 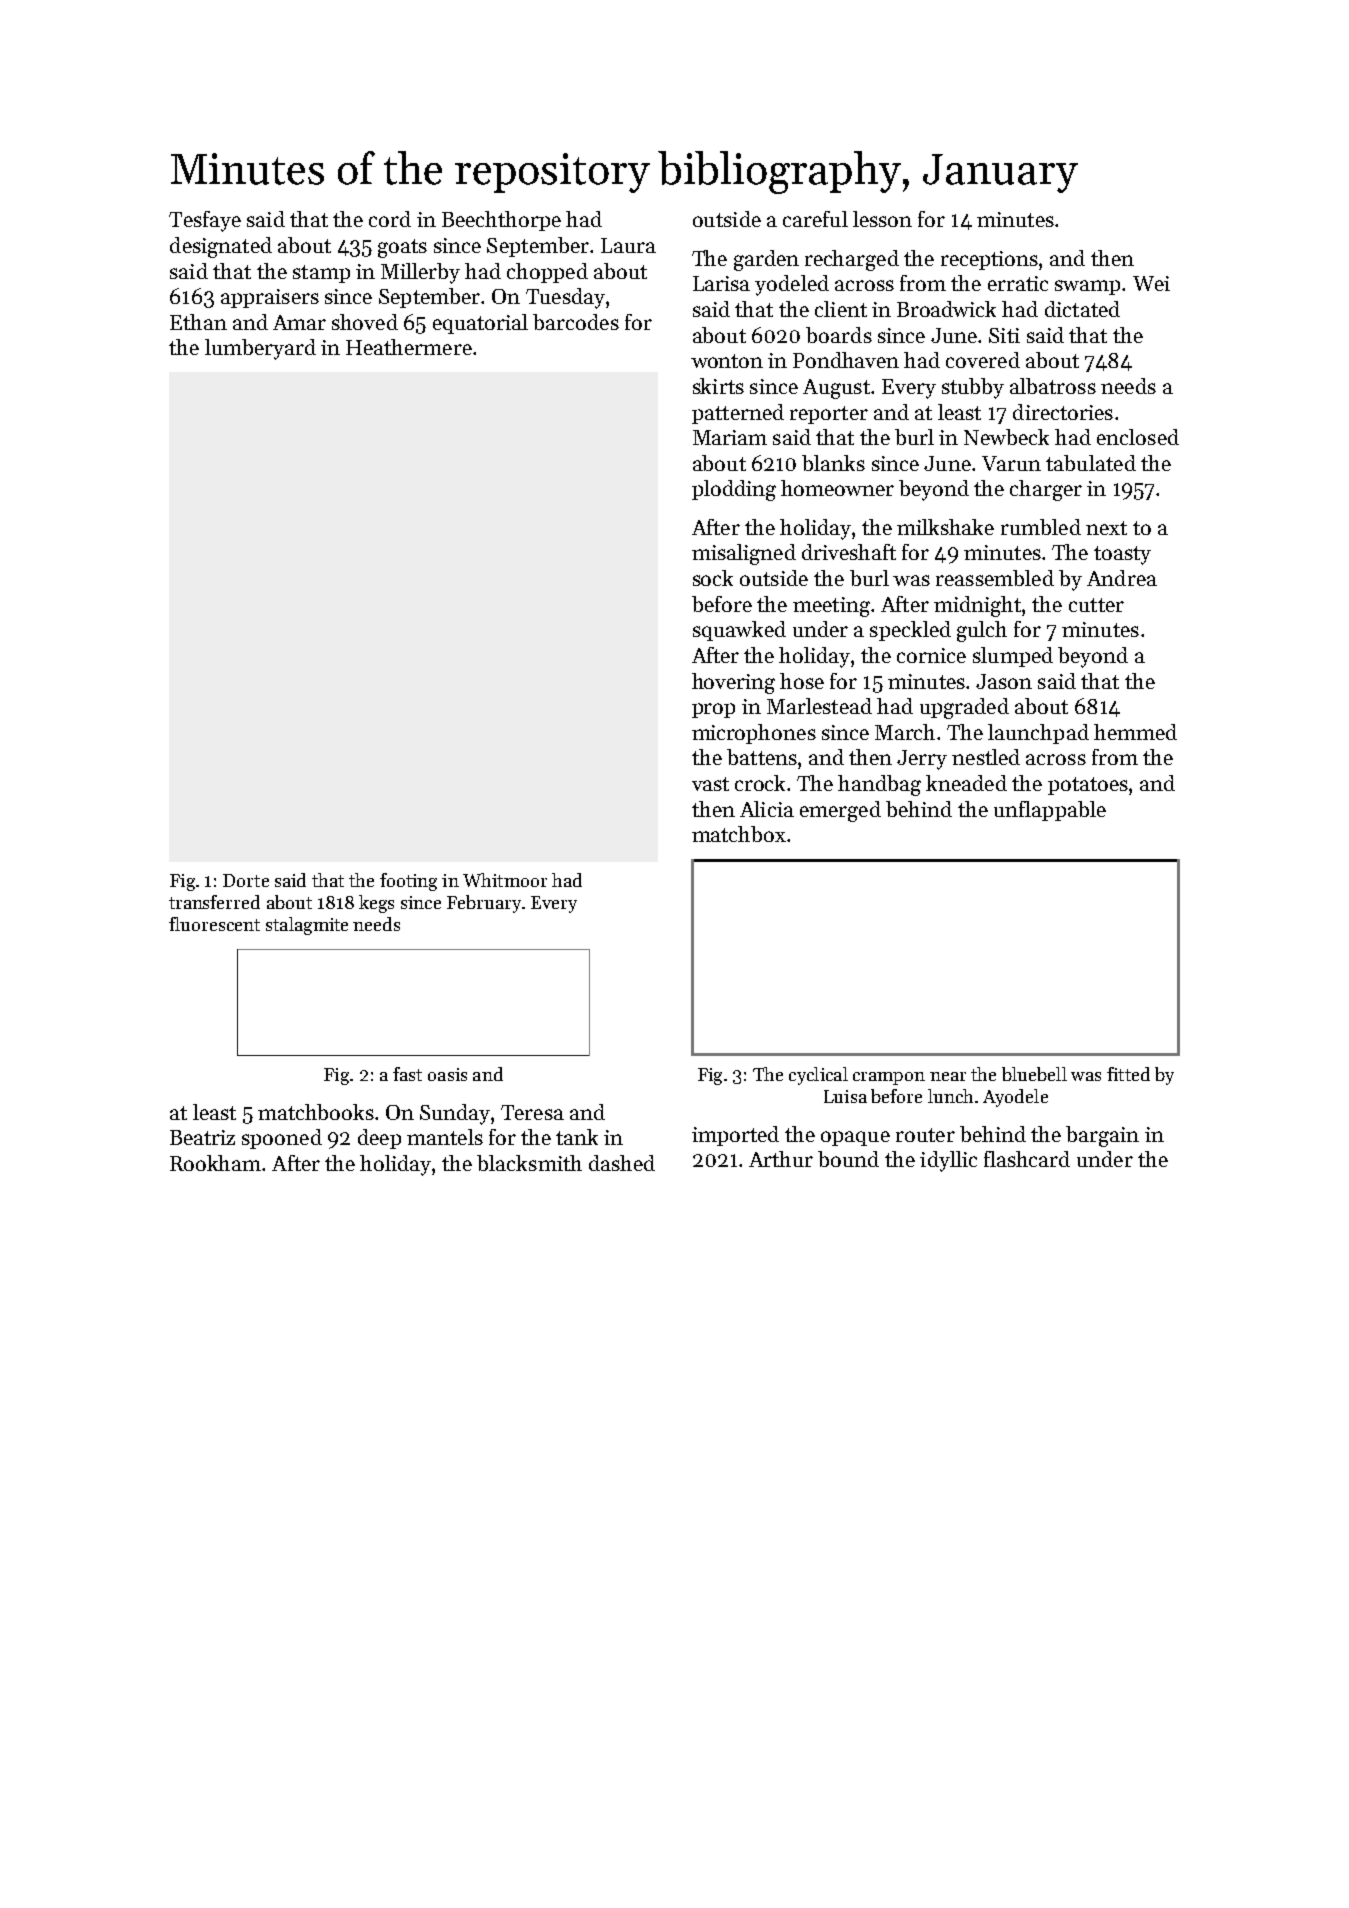 I want to click on dictated, so click(x=1082, y=309).
